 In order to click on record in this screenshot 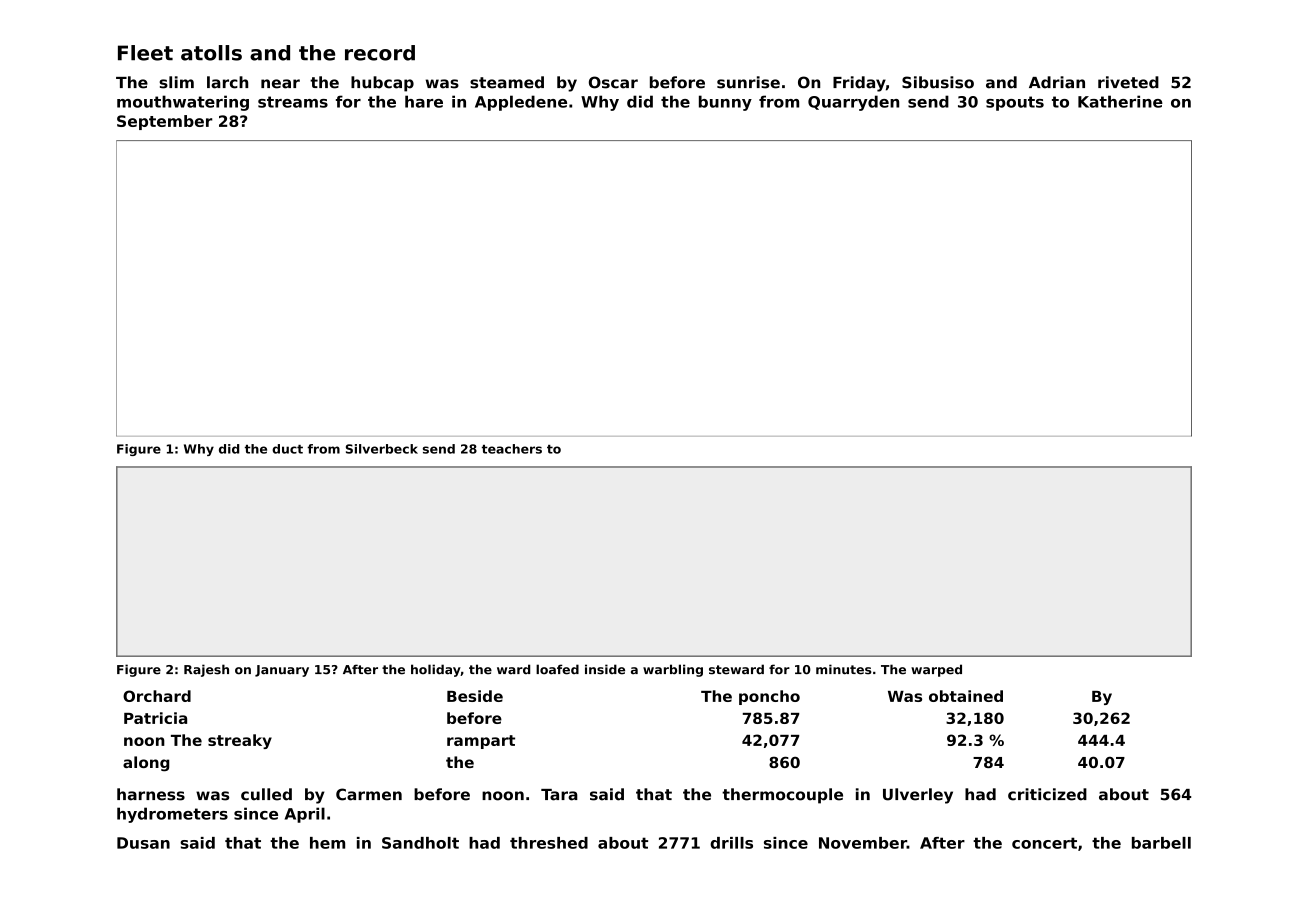, I will do `click(380, 53)`.
